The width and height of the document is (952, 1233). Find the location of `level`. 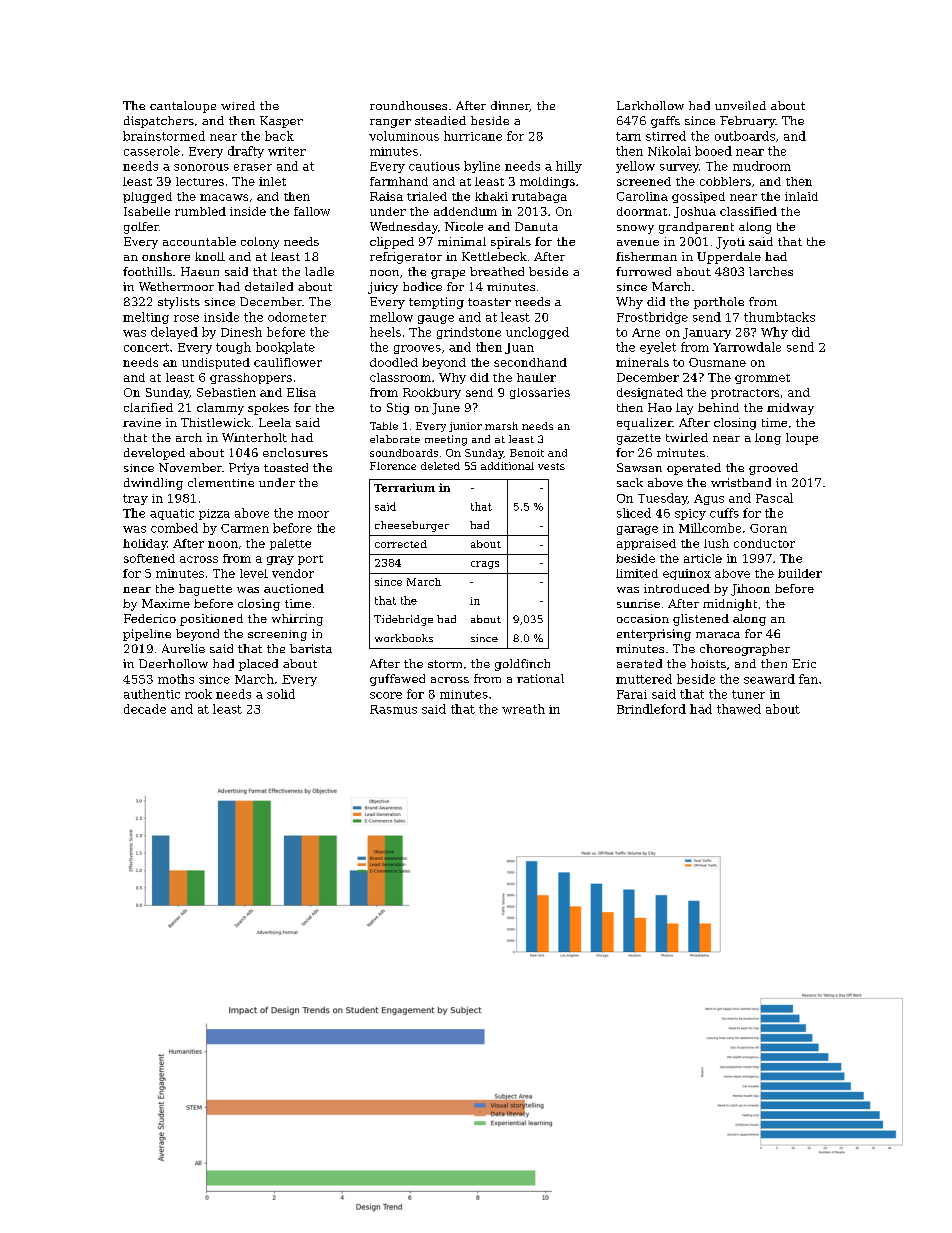

level is located at coordinates (254, 573).
